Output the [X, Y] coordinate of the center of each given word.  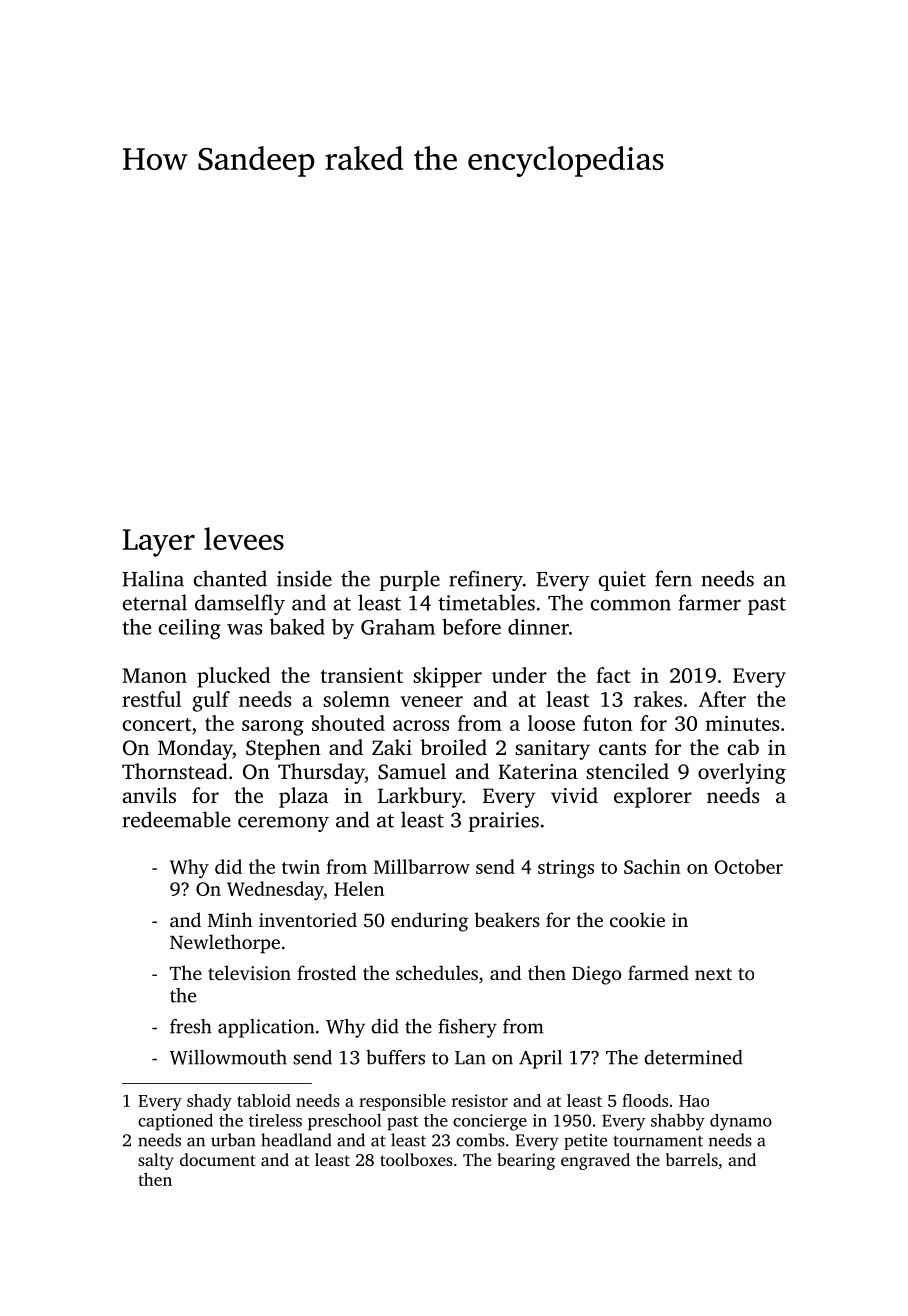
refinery [486, 580]
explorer [653, 797]
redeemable [176, 819]
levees [244, 538]
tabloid [264, 1100]
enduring [429, 922]
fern [673, 578]
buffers [395, 1057]
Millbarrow [422, 866]
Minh [230, 919]
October [749, 866]
